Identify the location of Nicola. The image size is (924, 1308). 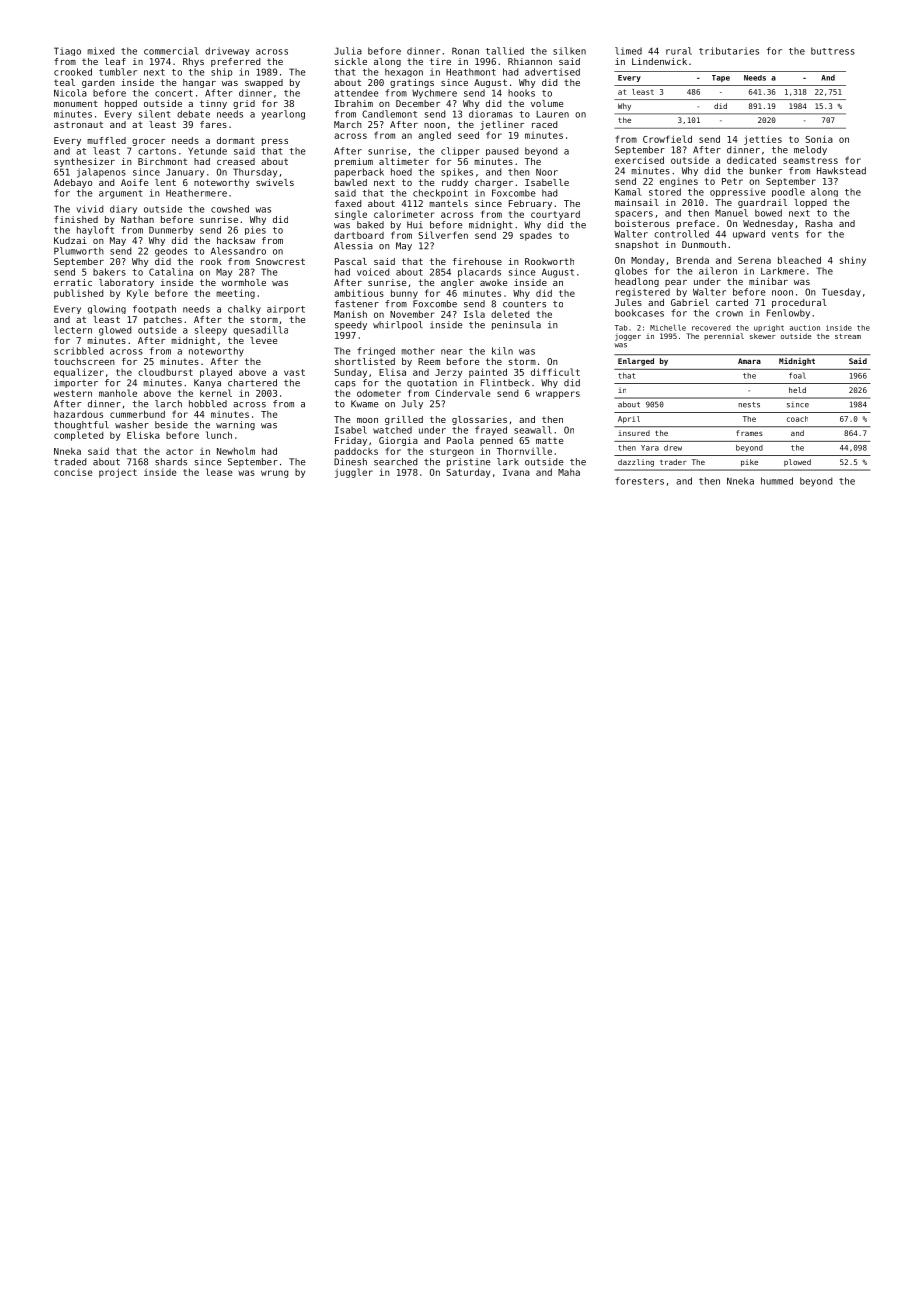
(70, 93).
